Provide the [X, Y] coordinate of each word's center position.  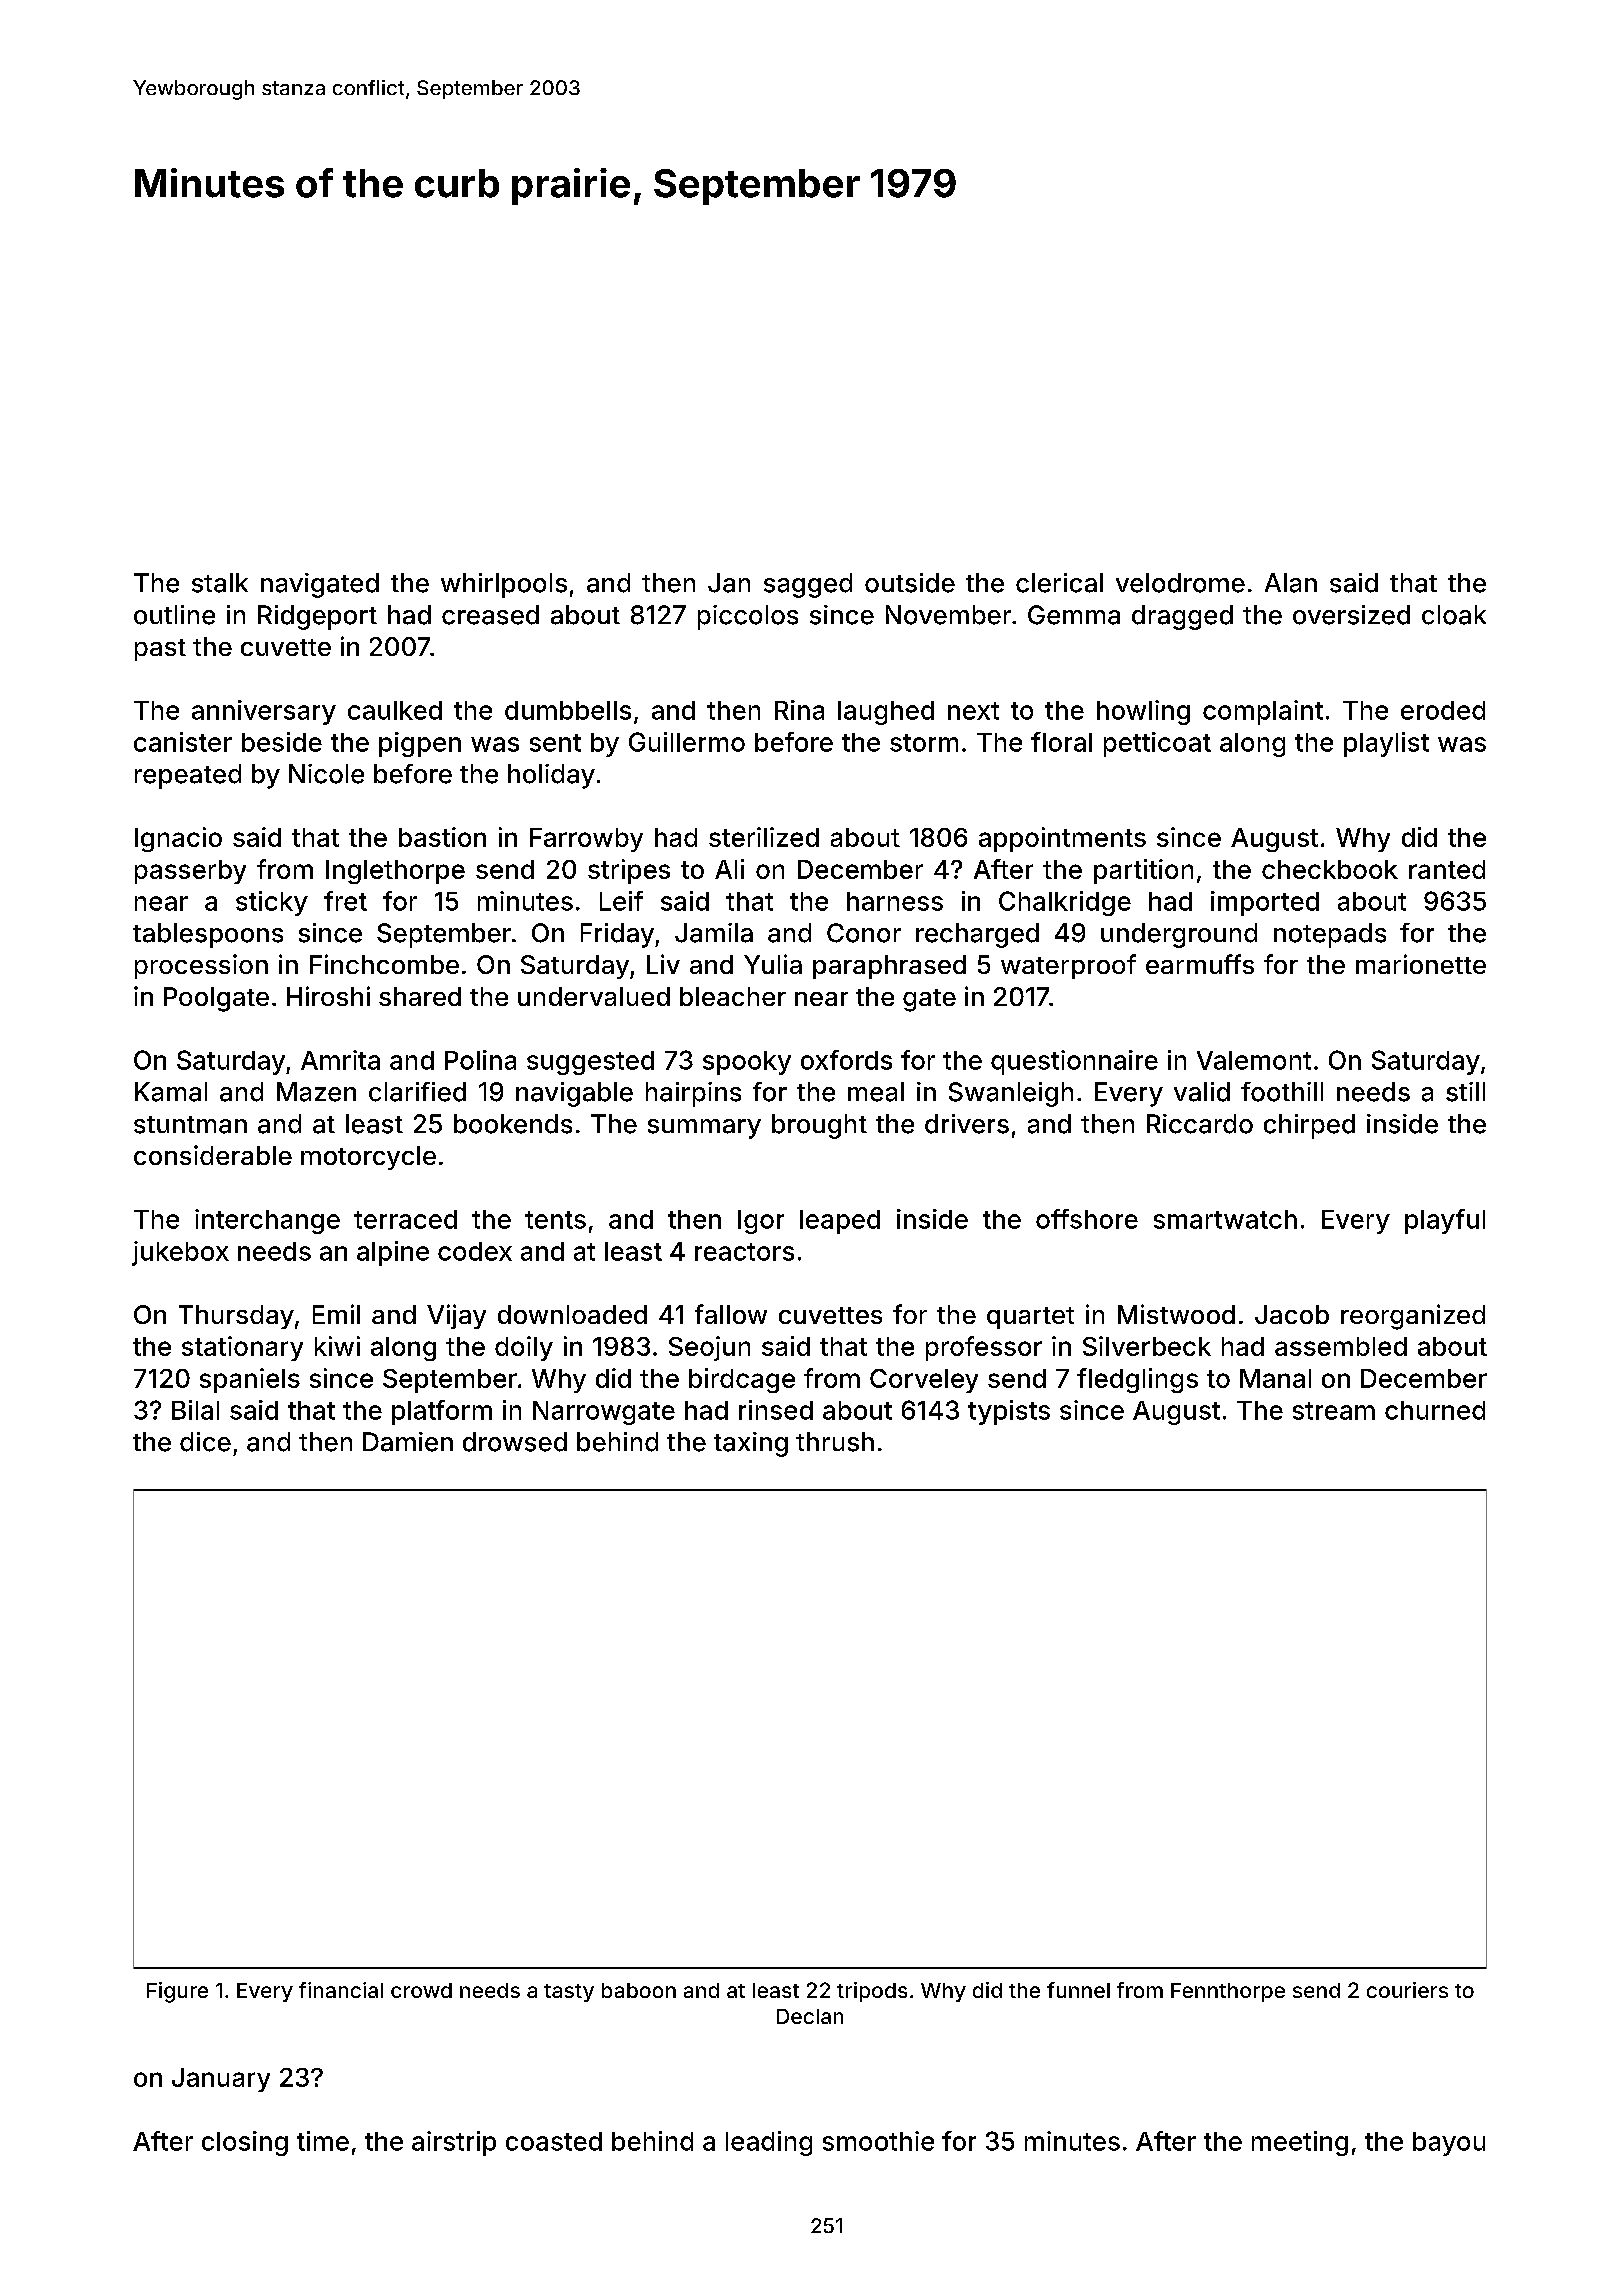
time [323, 2141]
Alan [1291, 583]
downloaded [572, 1314]
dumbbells [568, 710]
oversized [1351, 615]
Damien [408, 1442]
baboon [639, 1990]
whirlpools [504, 585]
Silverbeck [1147, 1346]
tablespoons [208, 935]
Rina [799, 710]
